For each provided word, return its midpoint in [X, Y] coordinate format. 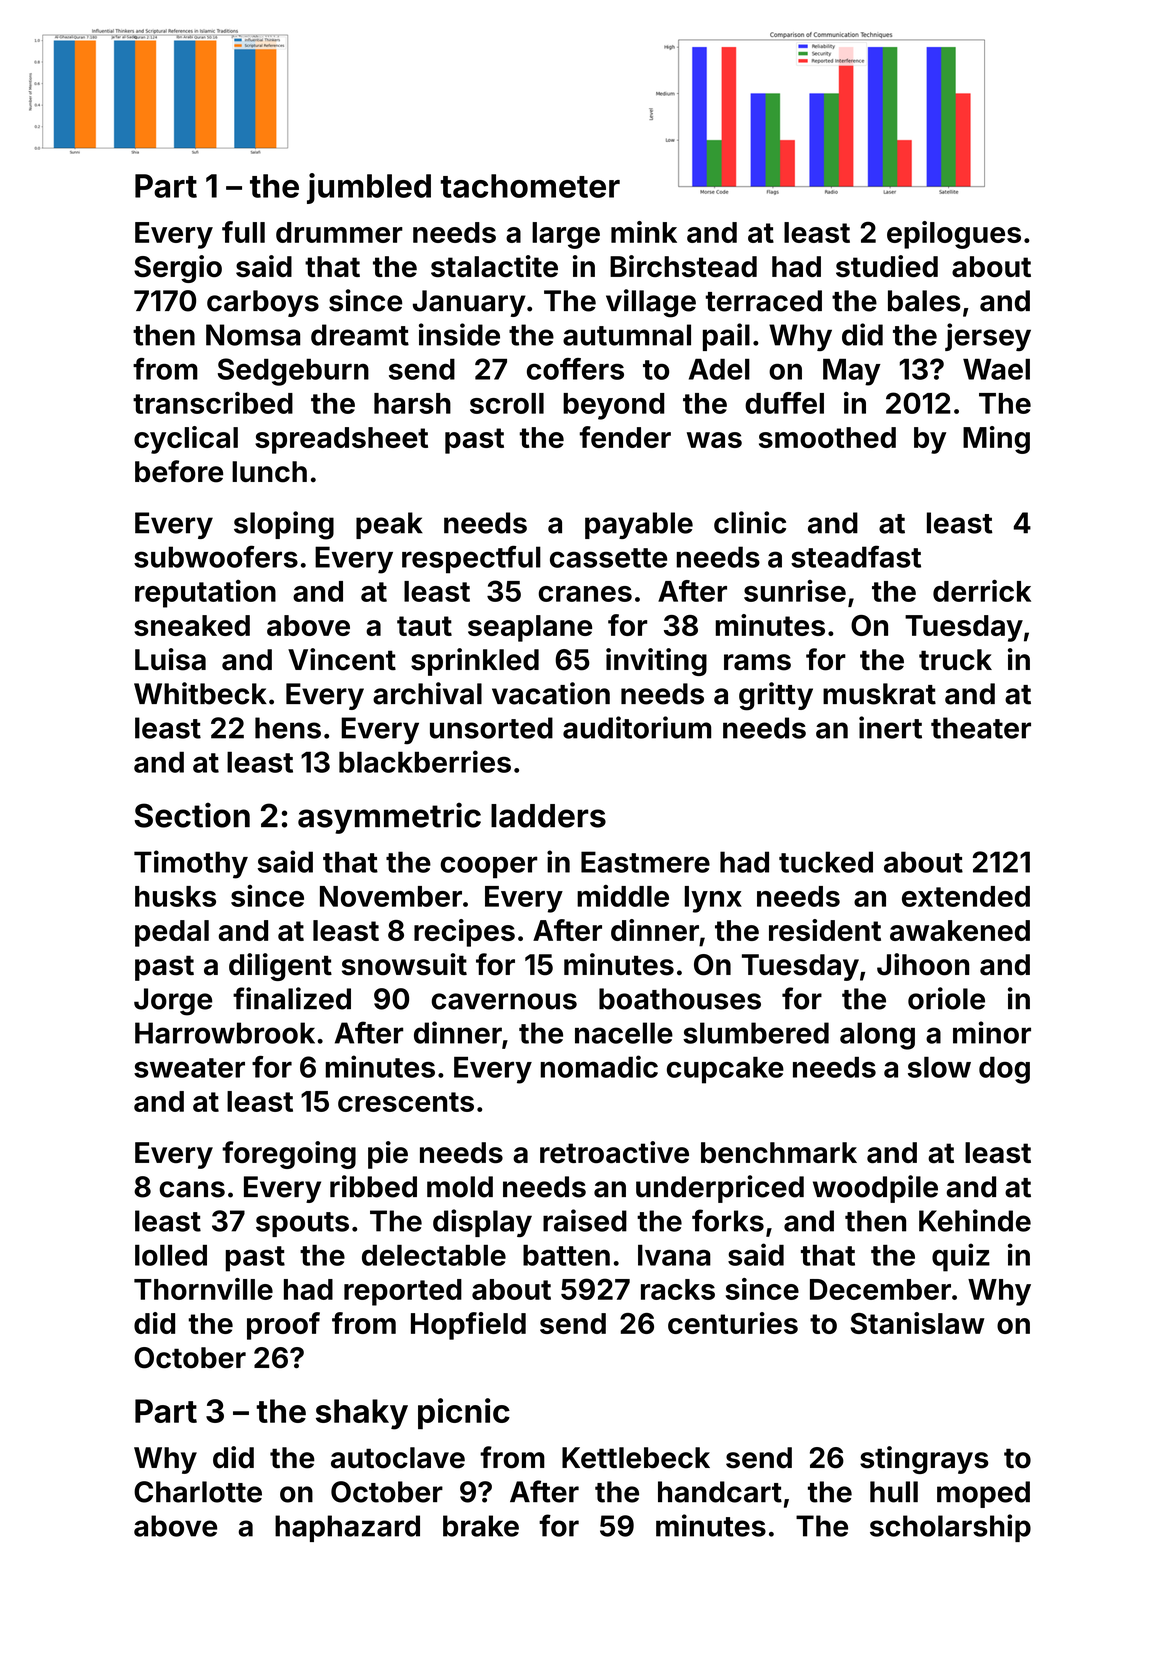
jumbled [369, 188]
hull [894, 1492]
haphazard [347, 1528]
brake [481, 1526]
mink [644, 232]
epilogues [954, 235]
